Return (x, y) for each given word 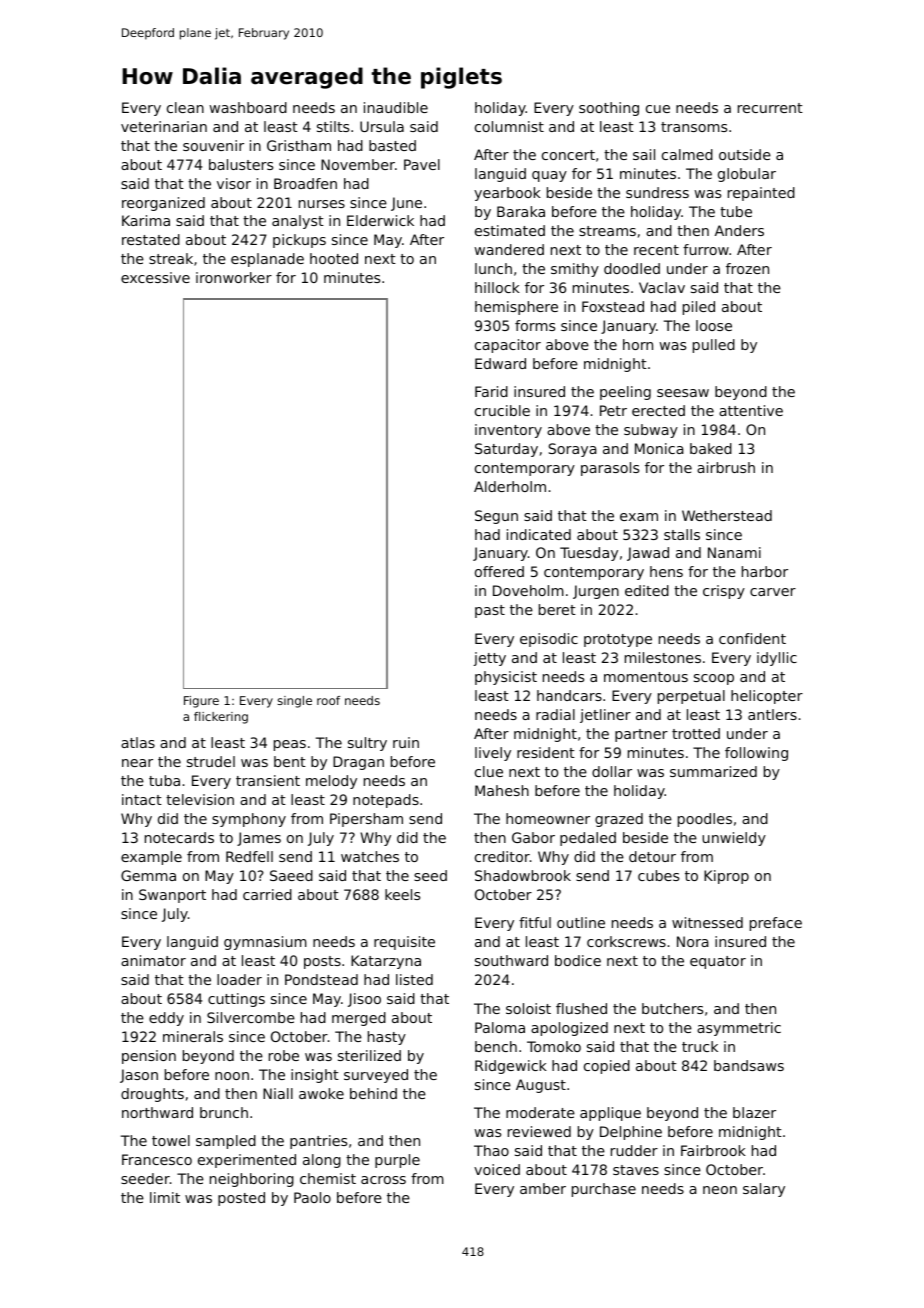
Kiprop (726, 877)
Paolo (312, 1197)
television (200, 799)
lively (493, 754)
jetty (490, 659)
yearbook (507, 194)
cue (658, 109)
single (294, 702)
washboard (248, 107)
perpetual (691, 697)
